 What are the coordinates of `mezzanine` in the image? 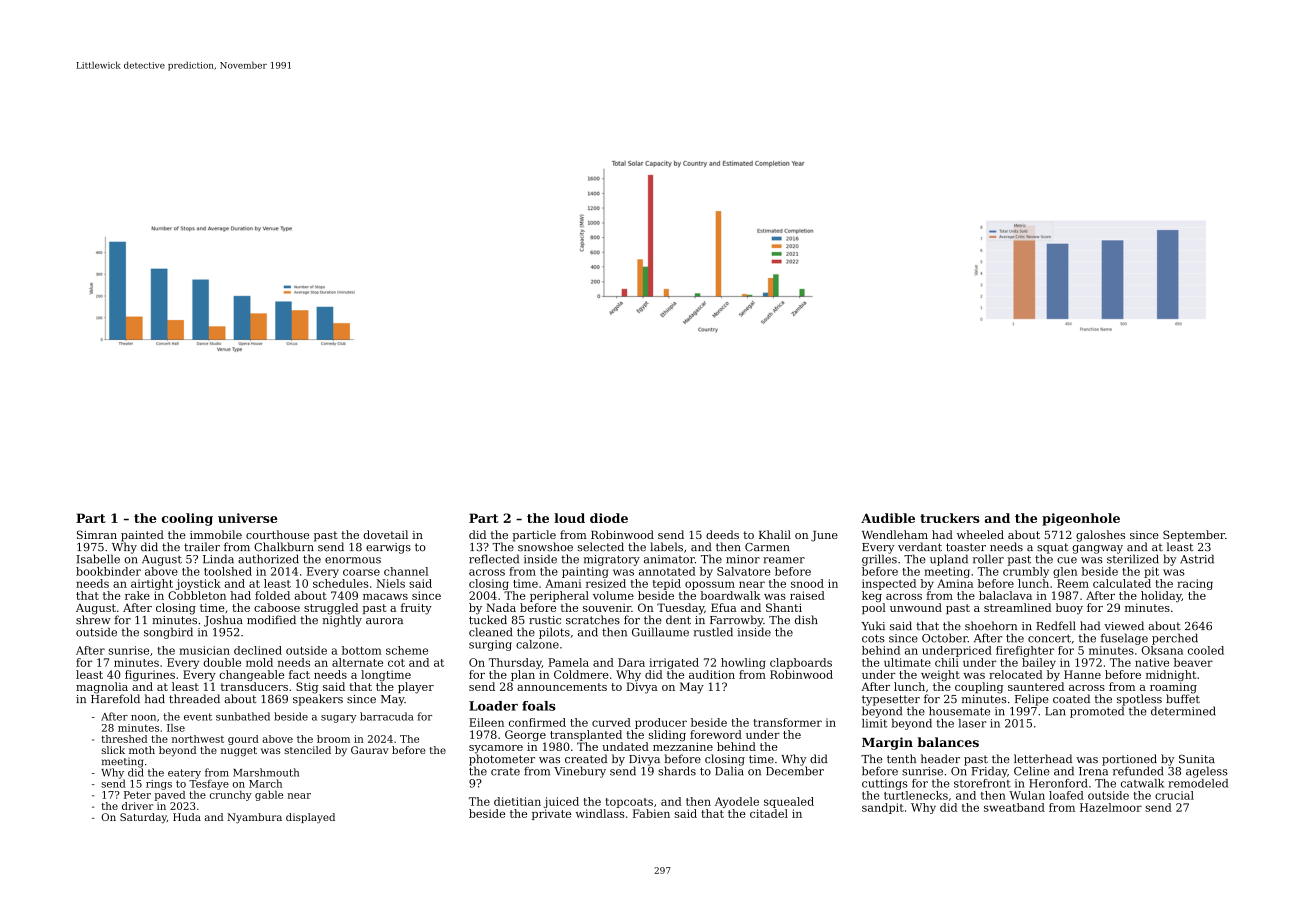 It's located at (683, 746).
